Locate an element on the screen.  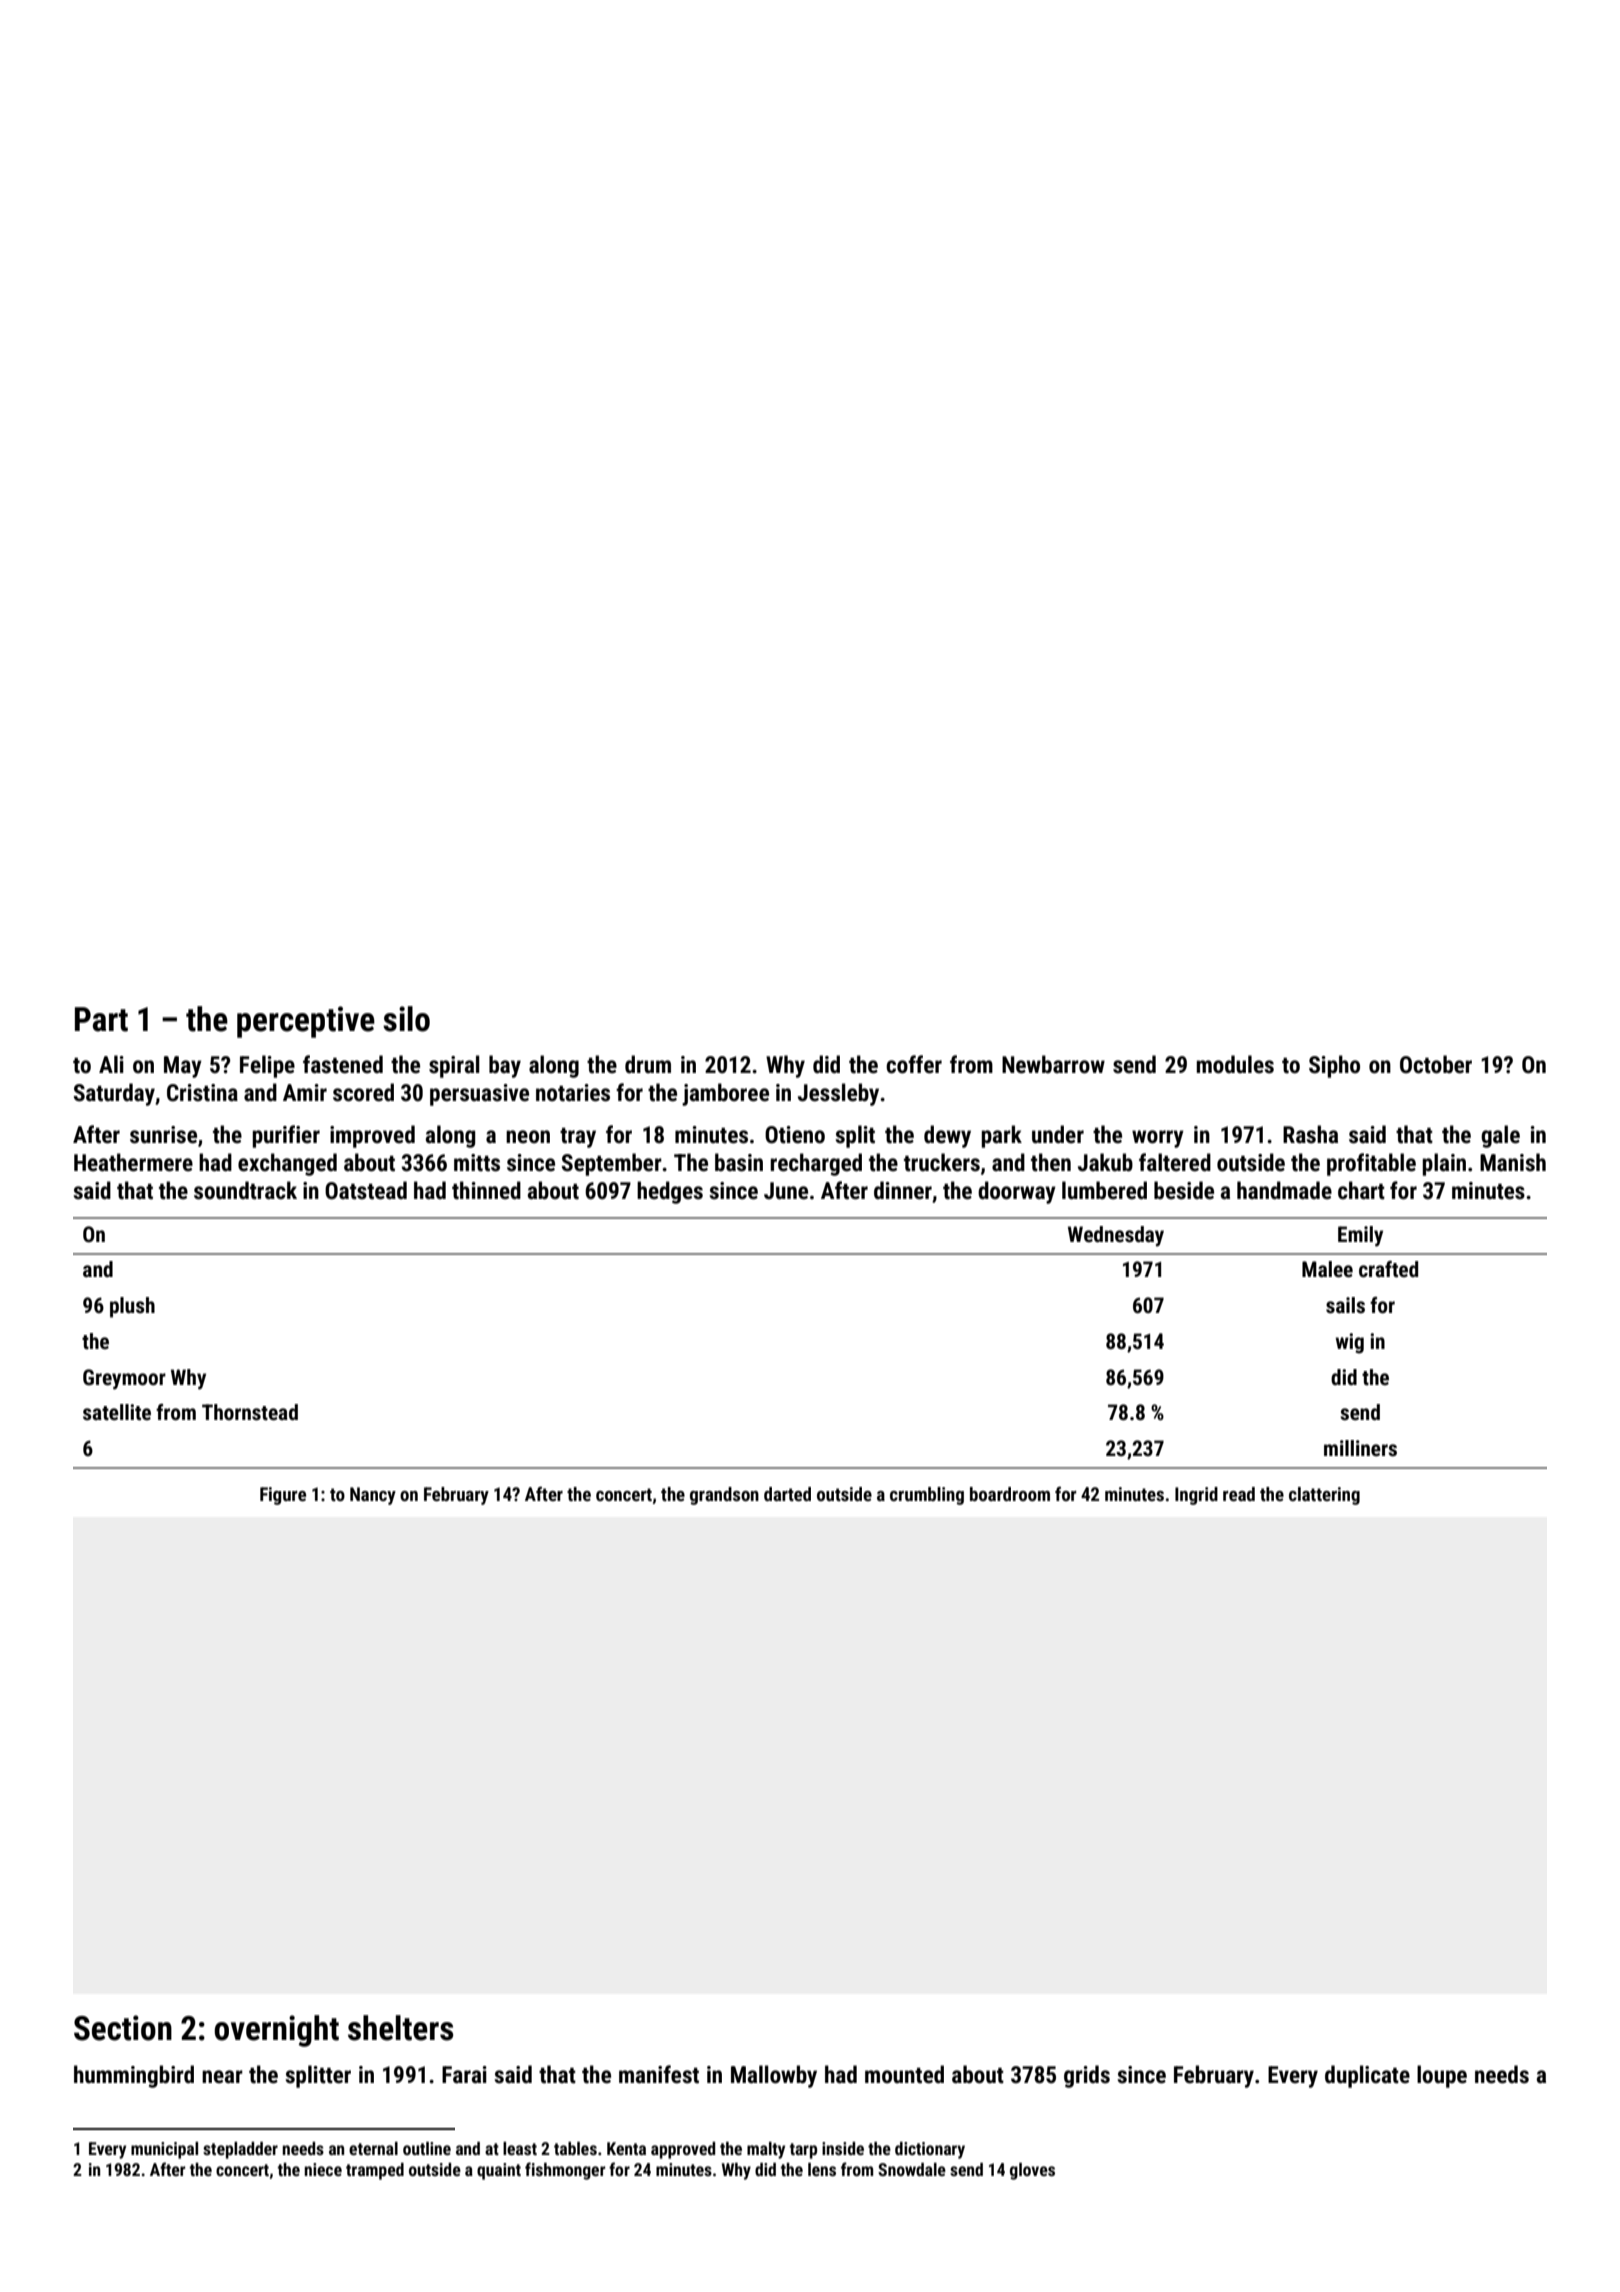
Nancy is located at coordinates (373, 1496).
